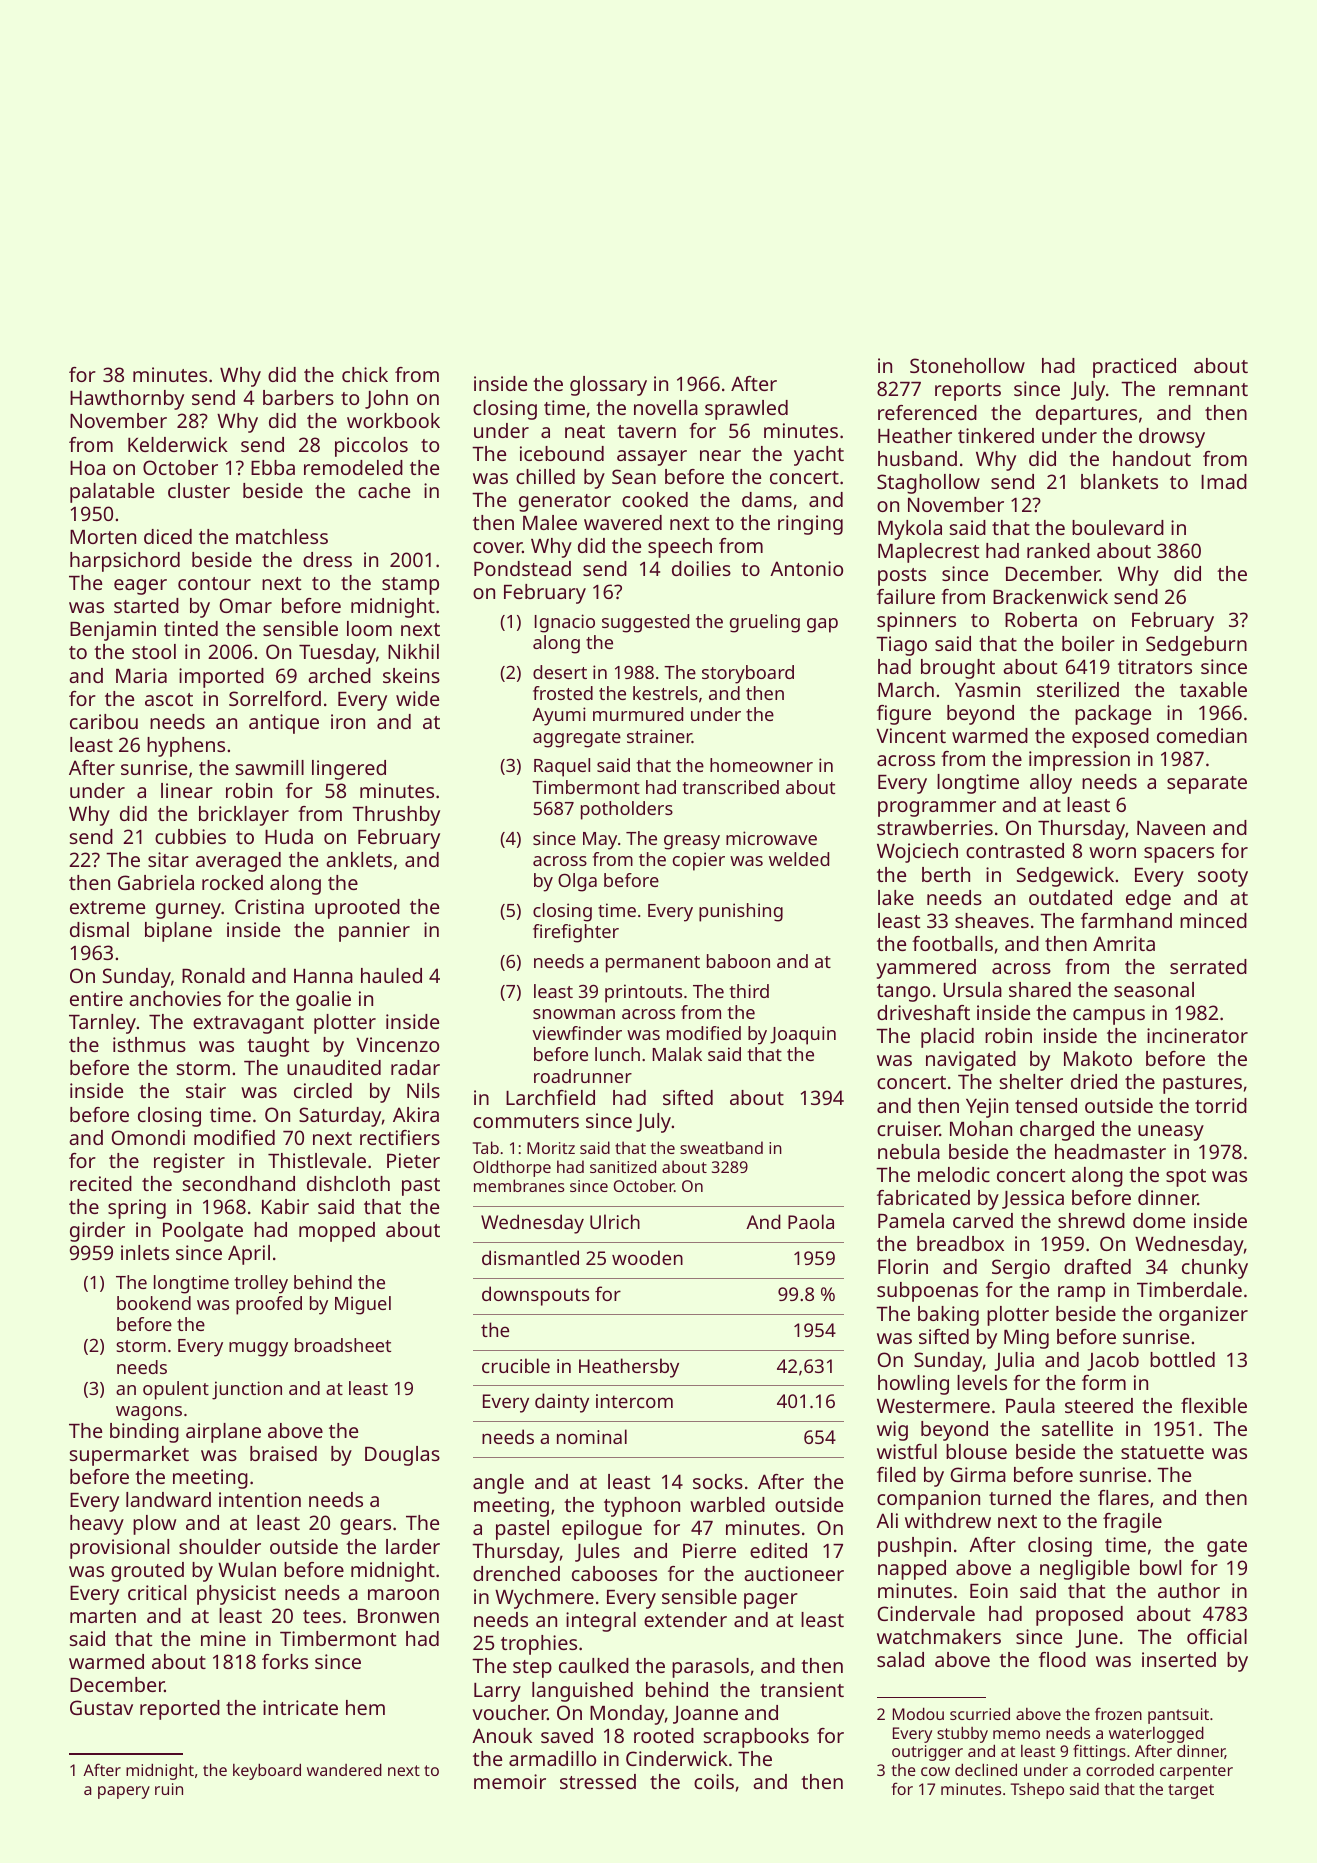 The width and height of the image is (1317, 1863). What do you see at coordinates (1160, 1567) in the image?
I see `bowl` at bounding box center [1160, 1567].
